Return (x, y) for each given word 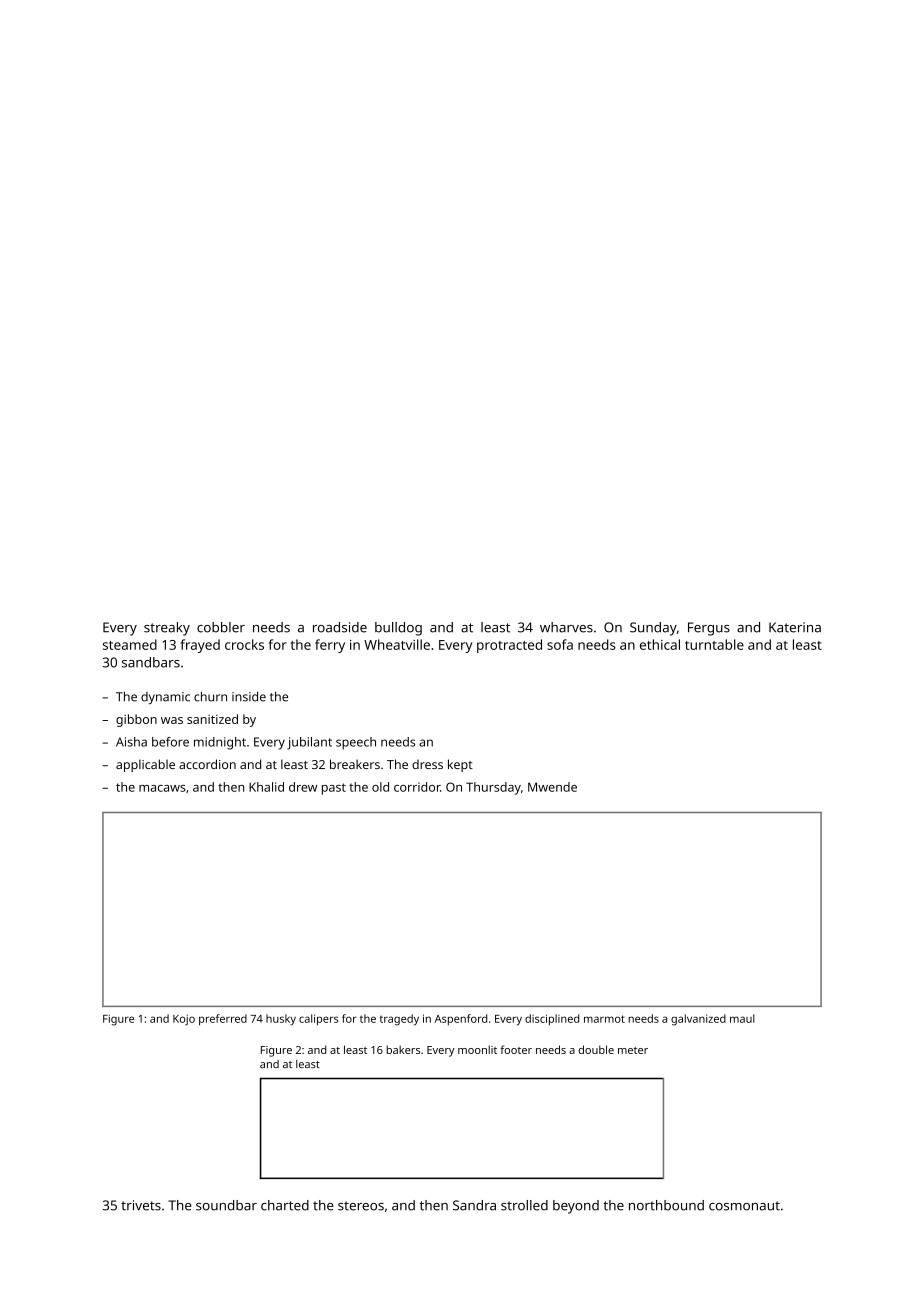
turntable (714, 644)
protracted (509, 646)
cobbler (221, 627)
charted (285, 1205)
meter (633, 1050)
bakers (403, 1049)
